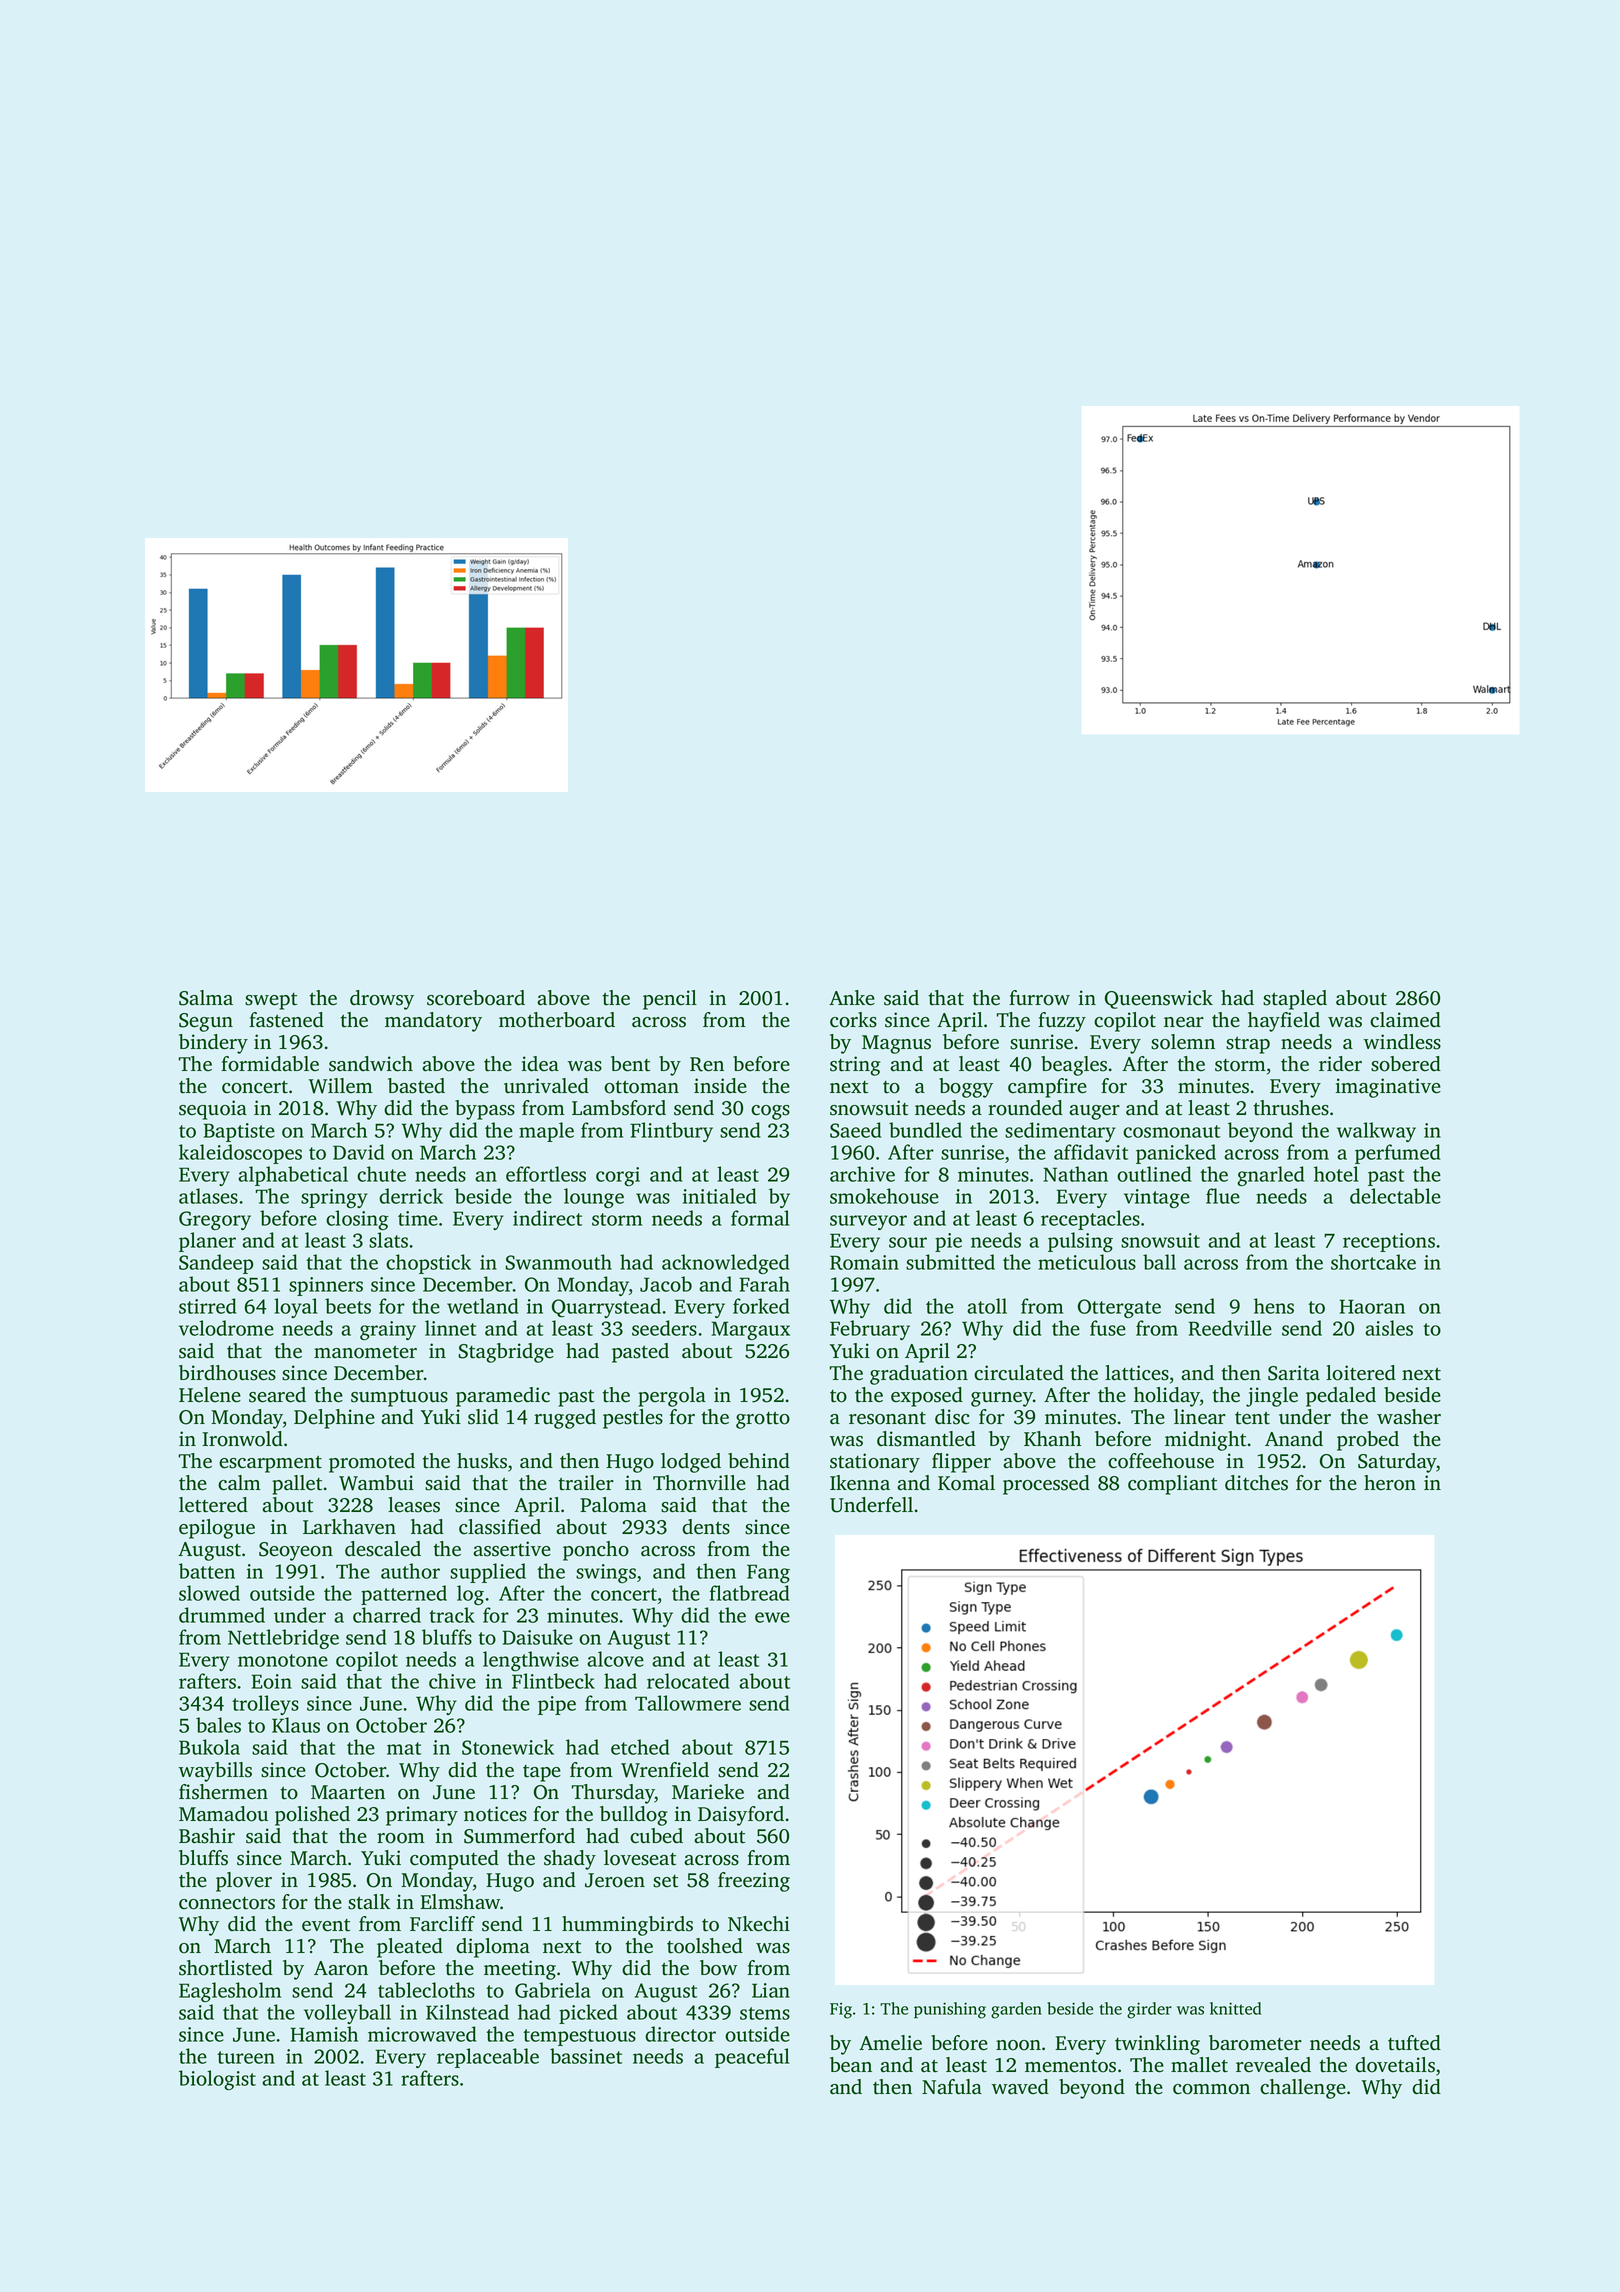 The width and height of the page is (1620, 2292). What do you see at coordinates (1373, 1262) in the page?
I see `shortcake` at bounding box center [1373, 1262].
